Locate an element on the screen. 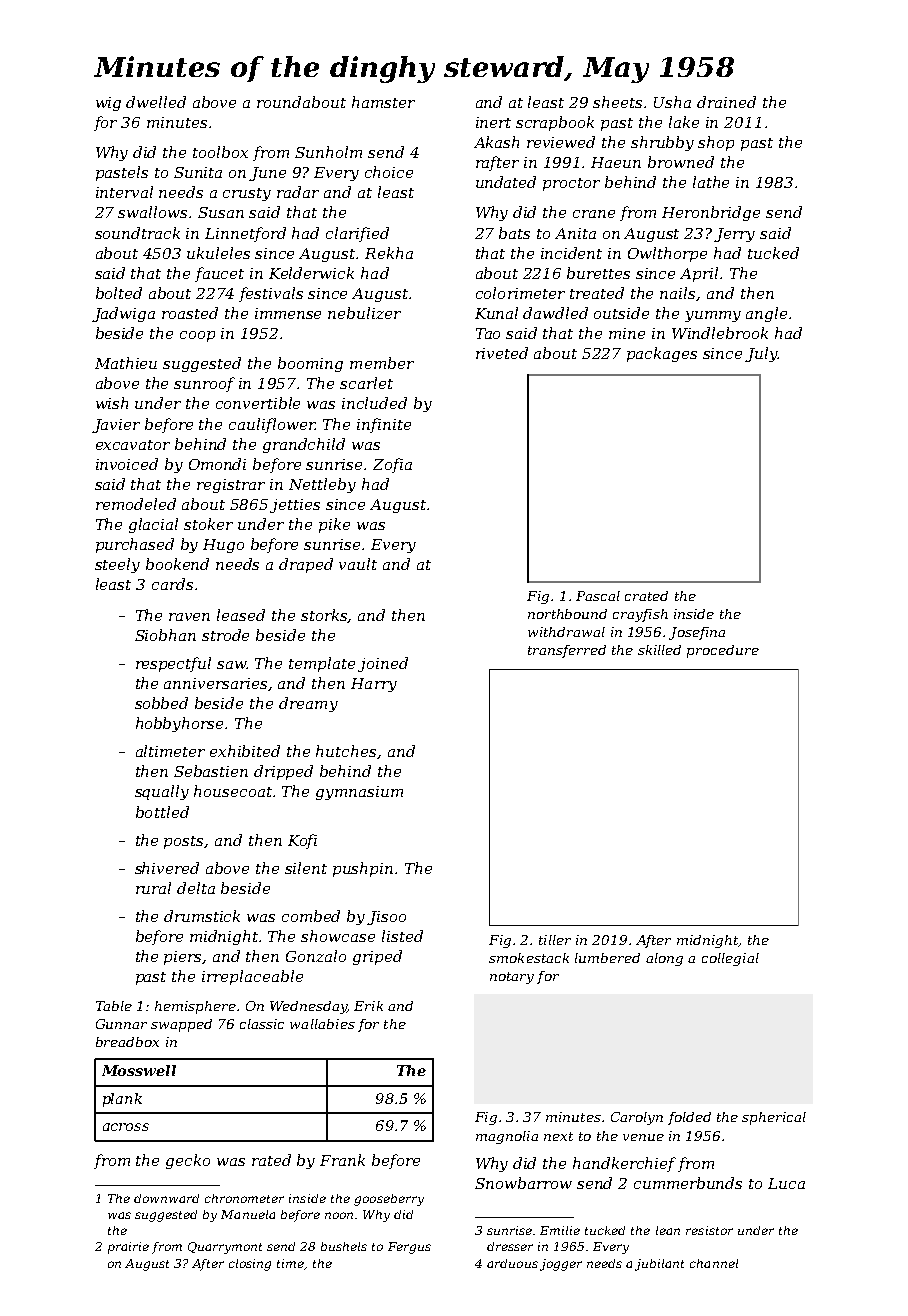 Image resolution: width=908 pixels, height=1316 pixels. lumbered is located at coordinates (607, 958).
